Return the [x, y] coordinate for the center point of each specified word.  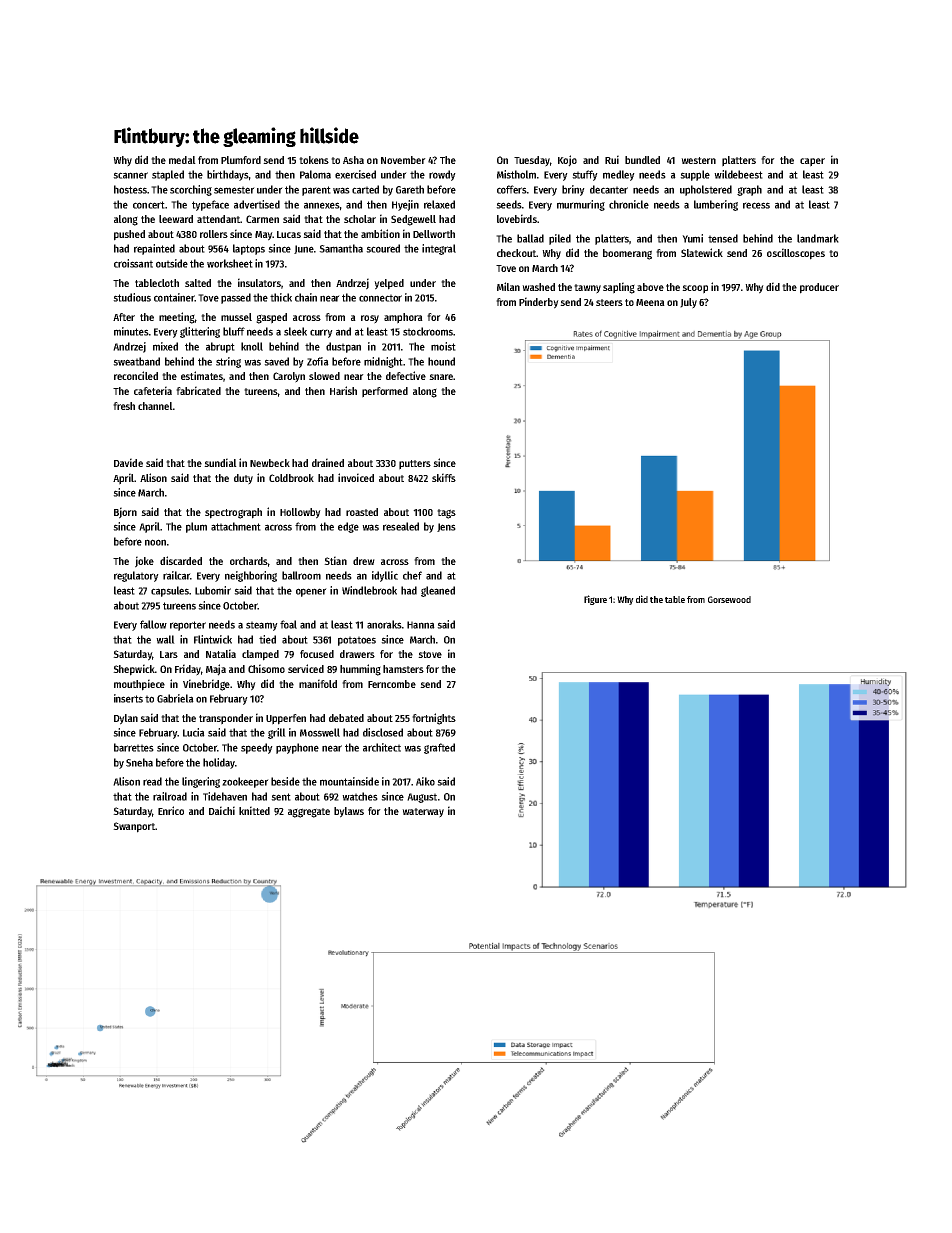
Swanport [134, 827]
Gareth [410, 189]
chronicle [629, 204]
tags [446, 514]
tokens [314, 160]
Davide [128, 462]
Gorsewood [729, 599]
